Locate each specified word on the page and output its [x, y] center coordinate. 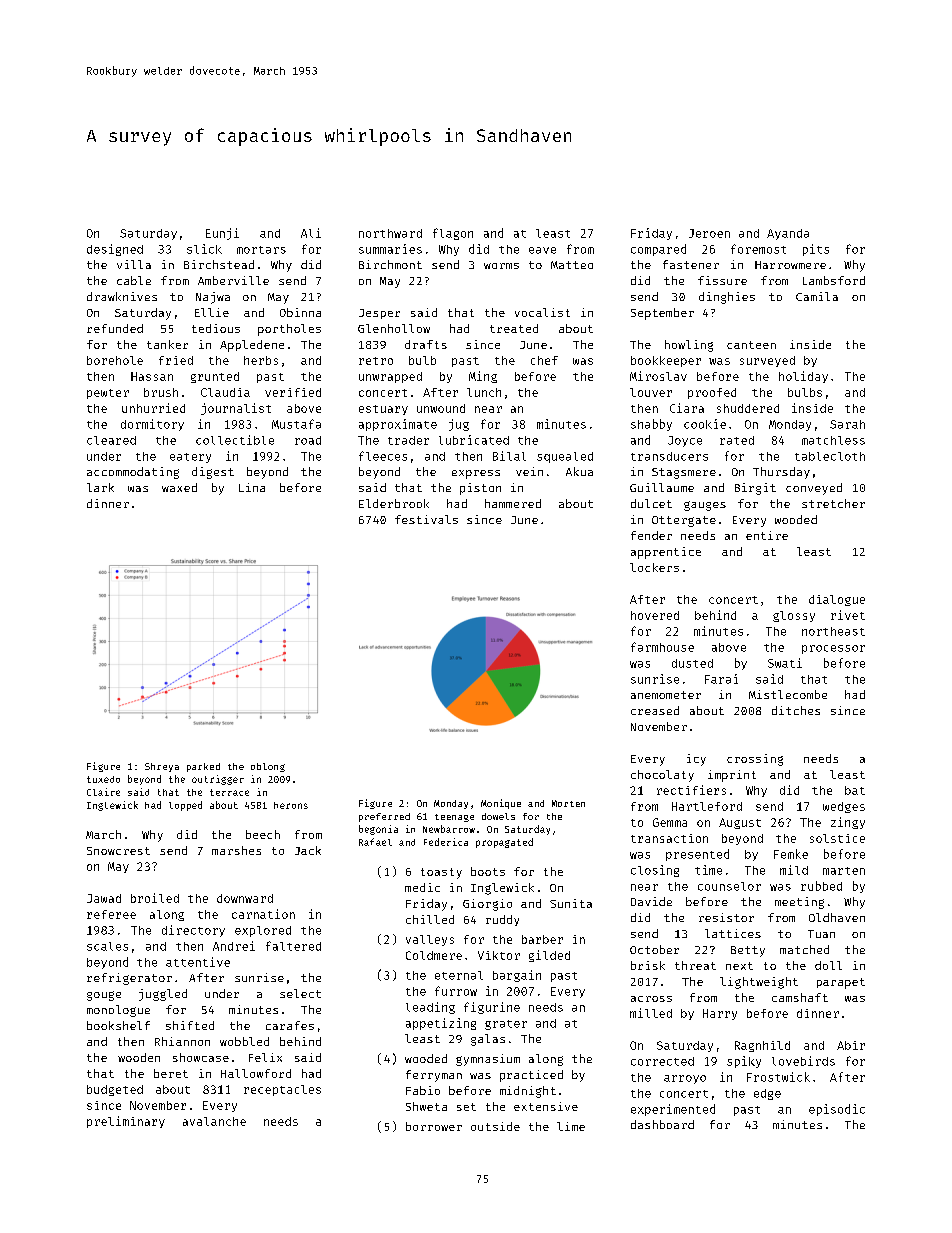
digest [213, 473]
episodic [837, 1110]
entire [767, 535]
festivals [426, 519]
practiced [531, 1076]
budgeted [115, 1090]
